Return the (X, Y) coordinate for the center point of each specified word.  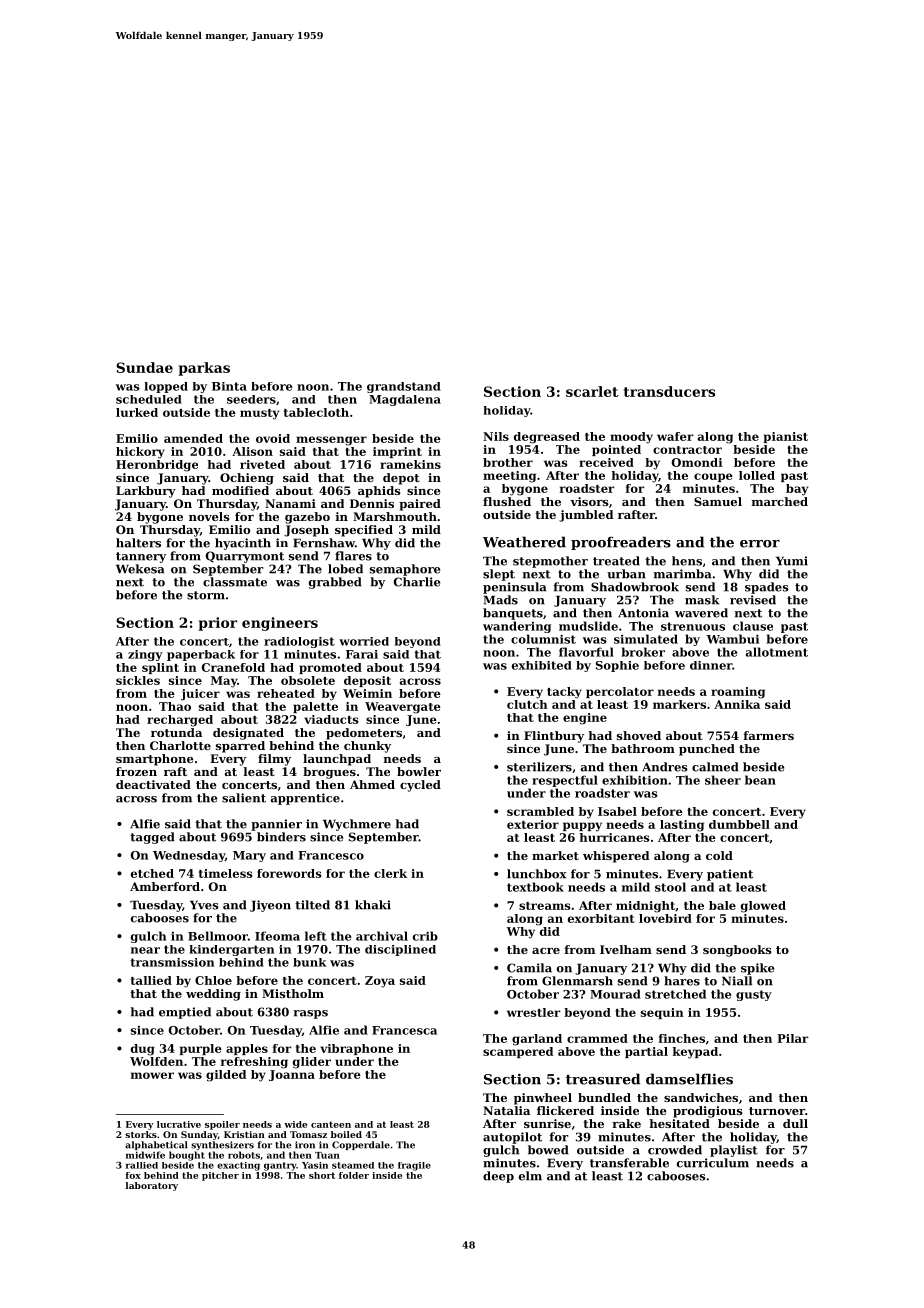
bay (797, 490)
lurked (137, 412)
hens (687, 561)
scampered (518, 1052)
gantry (280, 1166)
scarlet (592, 391)
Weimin (367, 693)
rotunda (176, 732)
